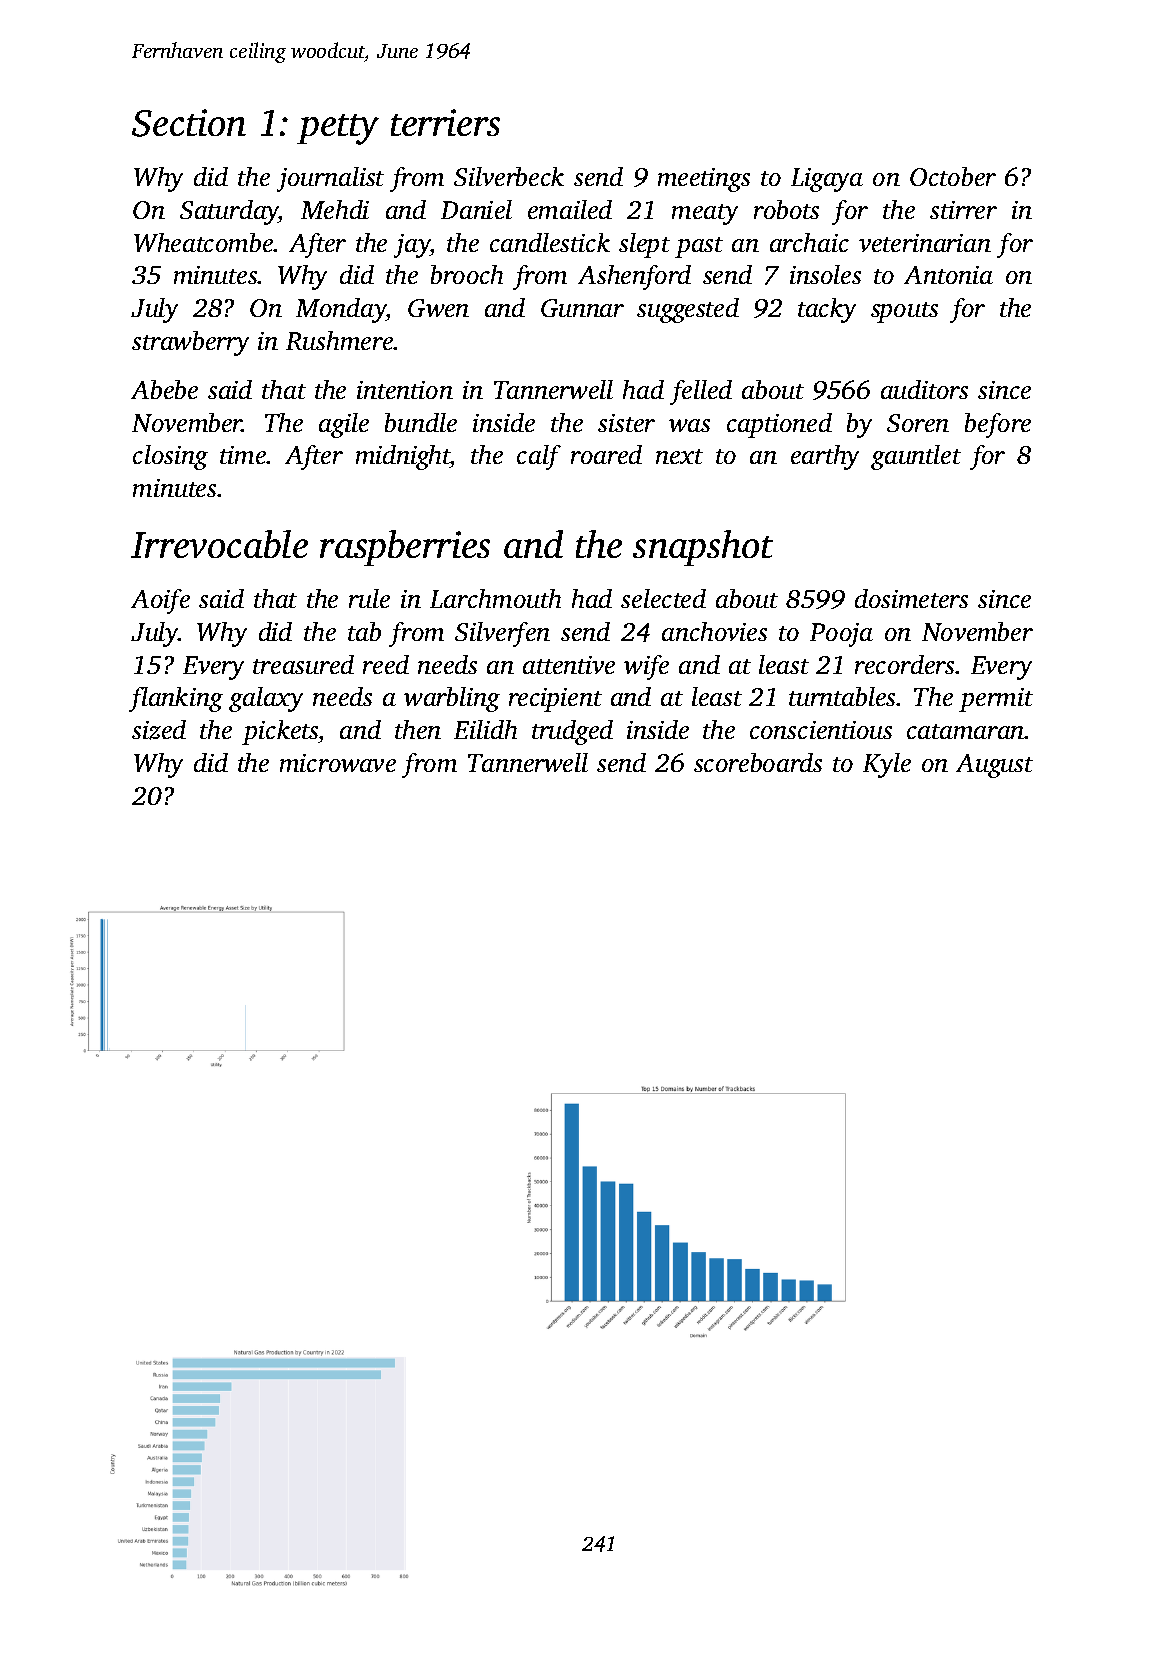 The image size is (1165, 1654). Describe the element at coordinates (330, 179) in the screenshot. I see `journalist` at that location.
